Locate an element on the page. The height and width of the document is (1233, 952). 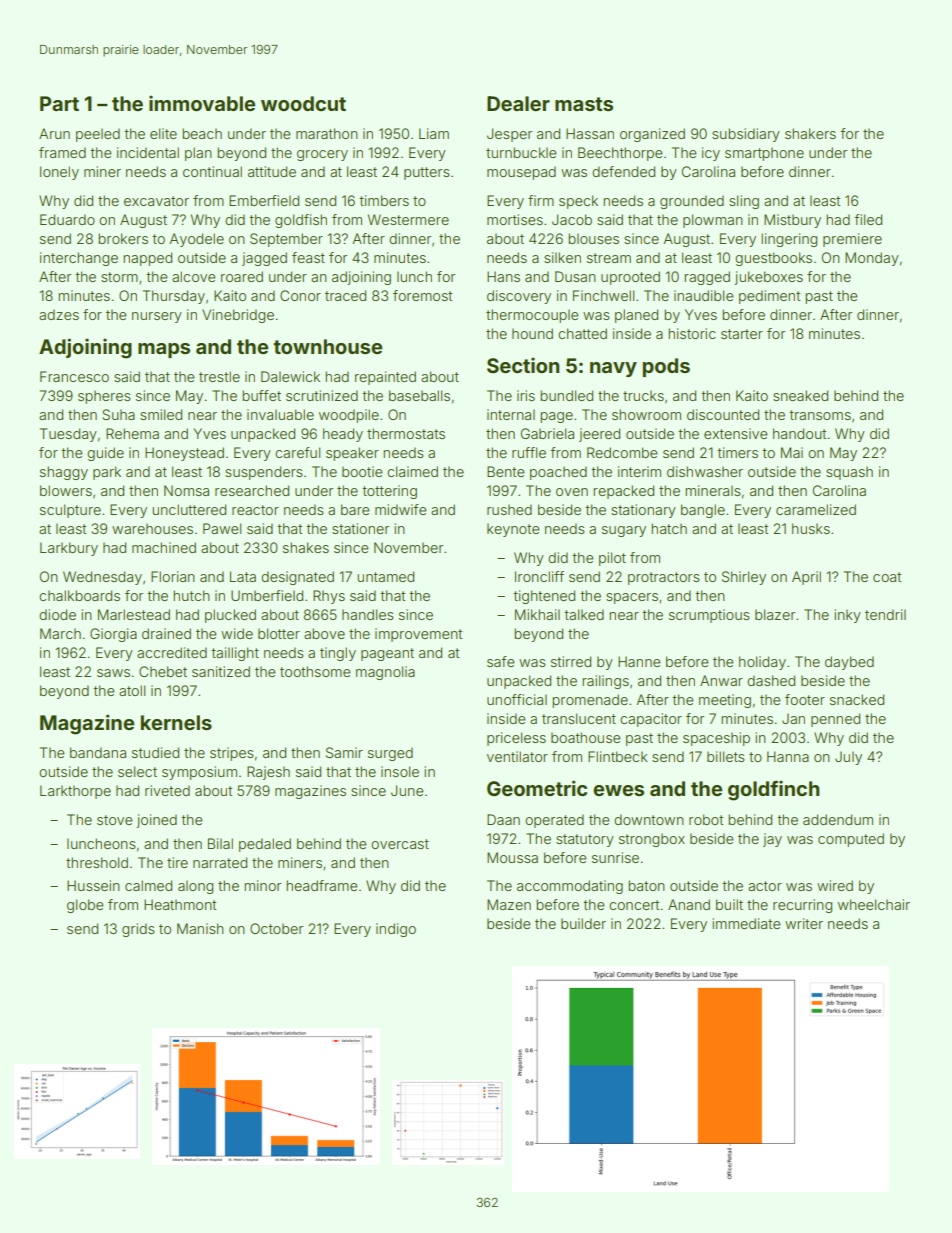
Eduardo is located at coordinates (67, 219).
